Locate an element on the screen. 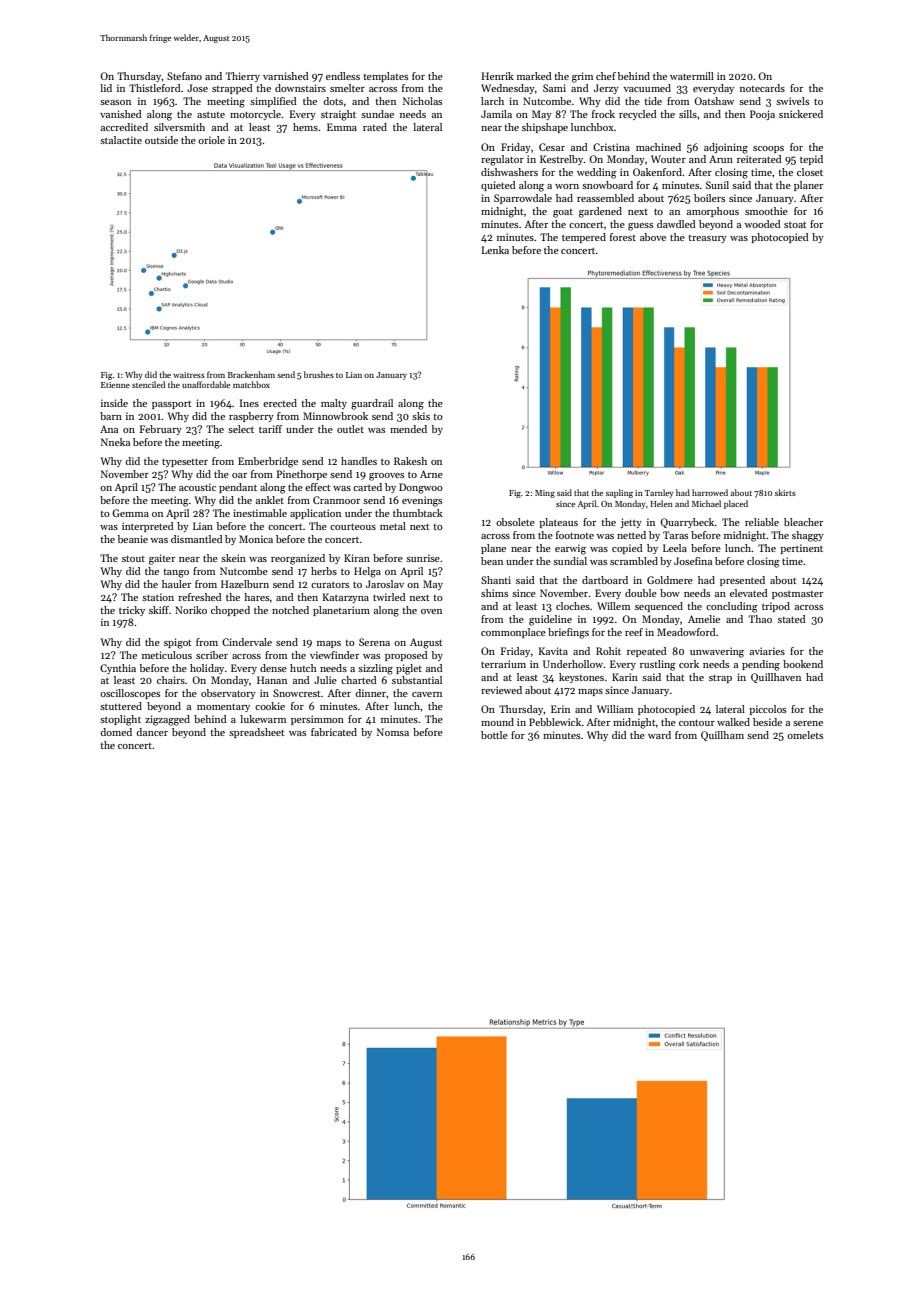 The height and width of the screenshot is (1308, 924). bottle is located at coordinates (494, 735).
